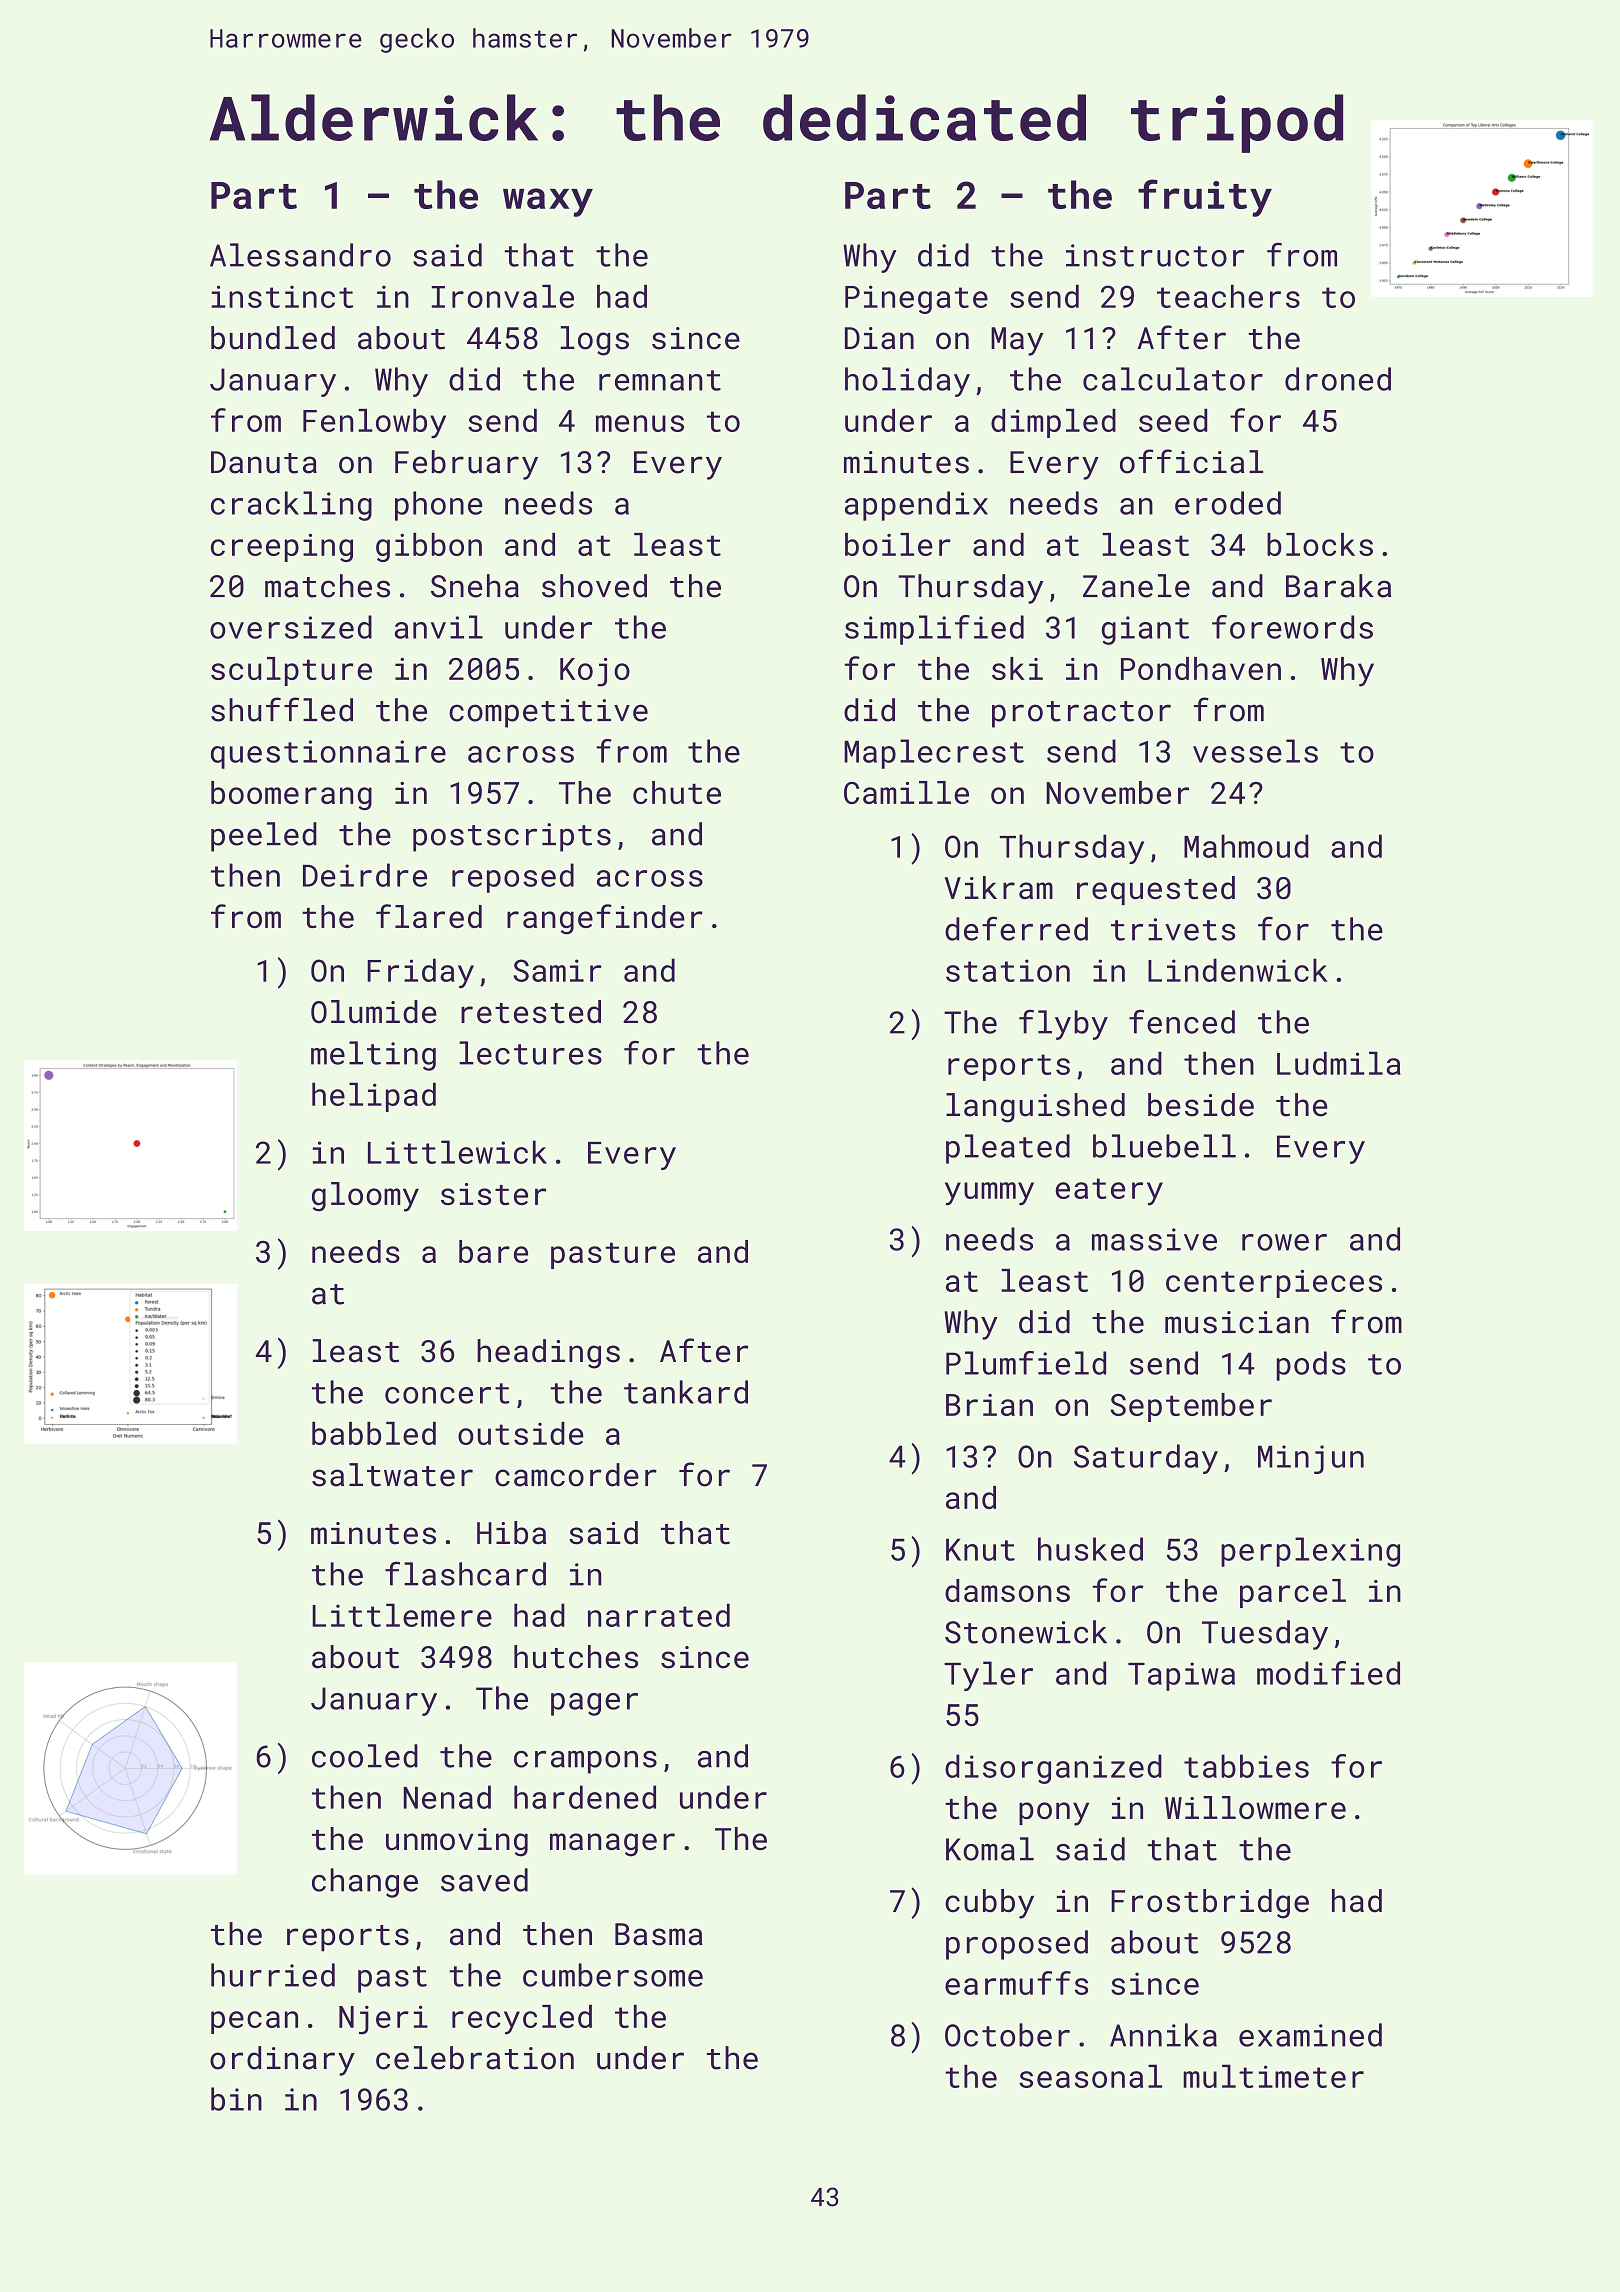 This document has width=1620, height=2292. I want to click on waxy, so click(548, 202).
